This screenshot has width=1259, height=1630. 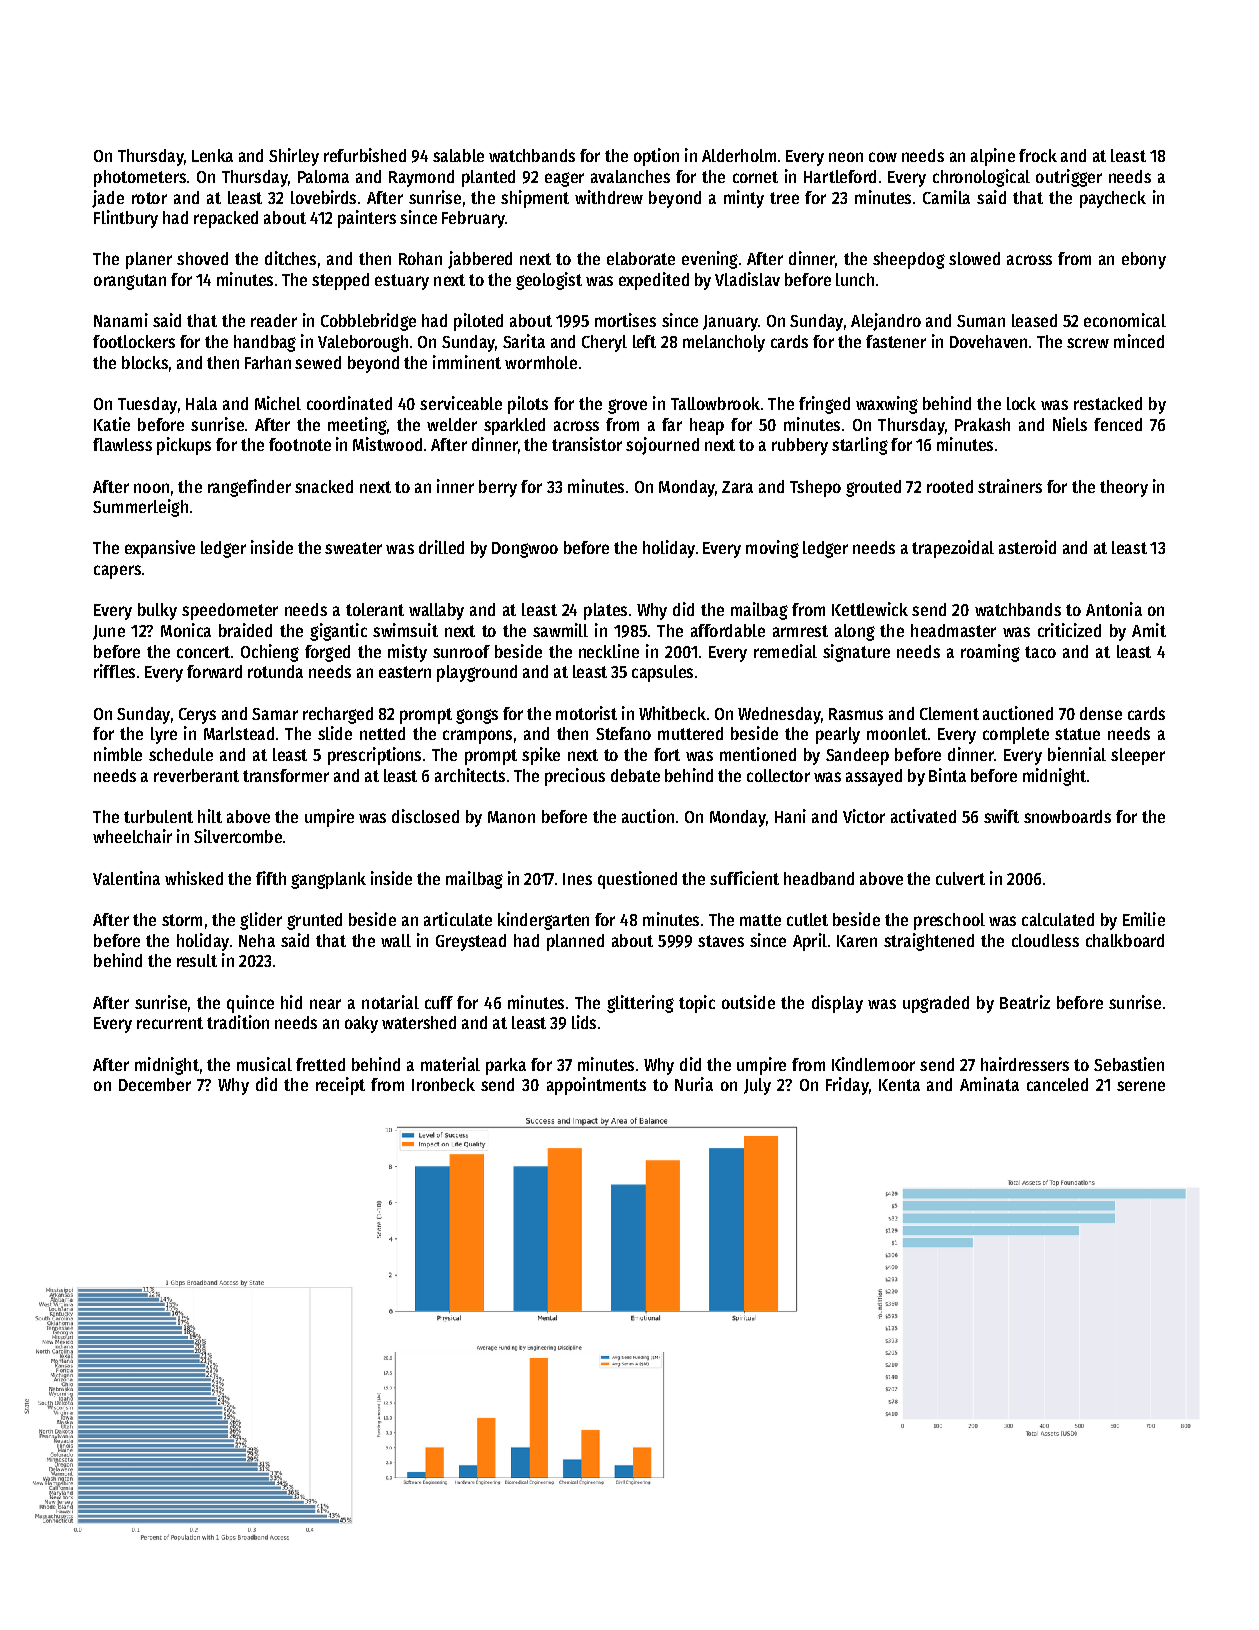 What do you see at coordinates (1058, 919) in the screenshot?
I see `calculated` at bounding box center [1058, 919].
